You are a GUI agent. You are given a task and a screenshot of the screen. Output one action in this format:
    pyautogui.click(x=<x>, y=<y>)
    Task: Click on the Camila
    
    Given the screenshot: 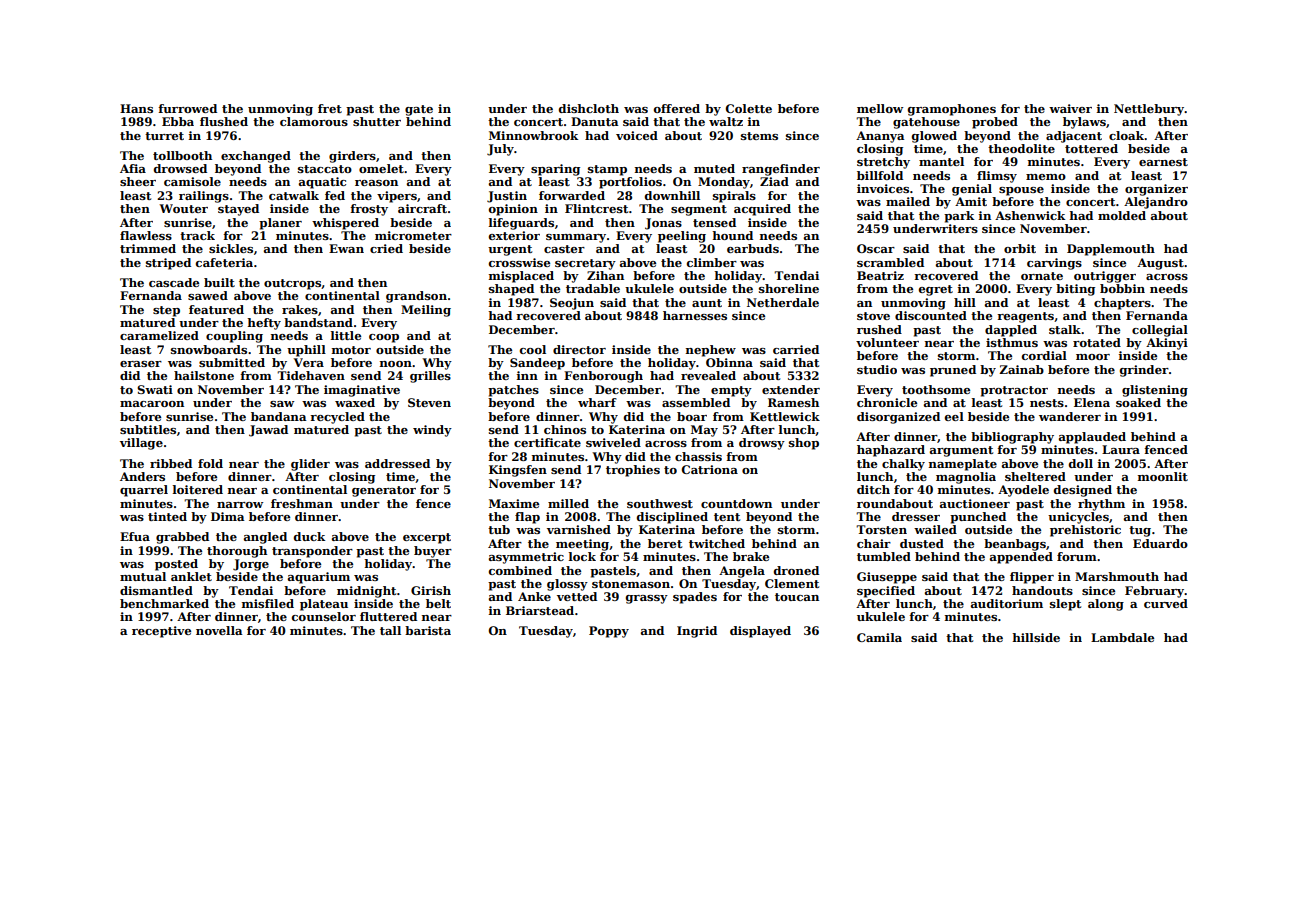 What is the action you would take?
    pyautogui.click(x=879, y=637)
